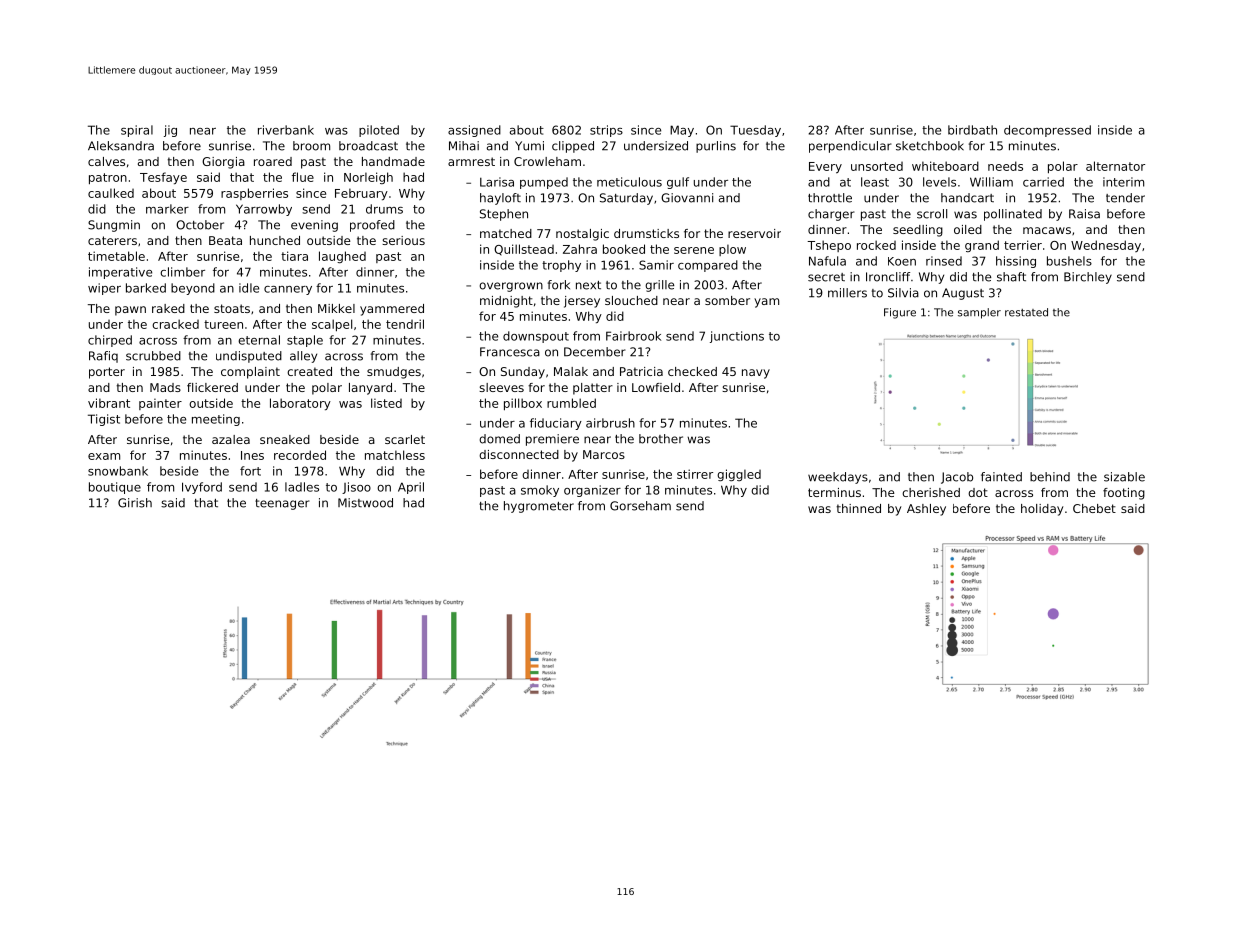 This screenshot has width=1233, height=952. I want to click on booked, so click(624, 249).
